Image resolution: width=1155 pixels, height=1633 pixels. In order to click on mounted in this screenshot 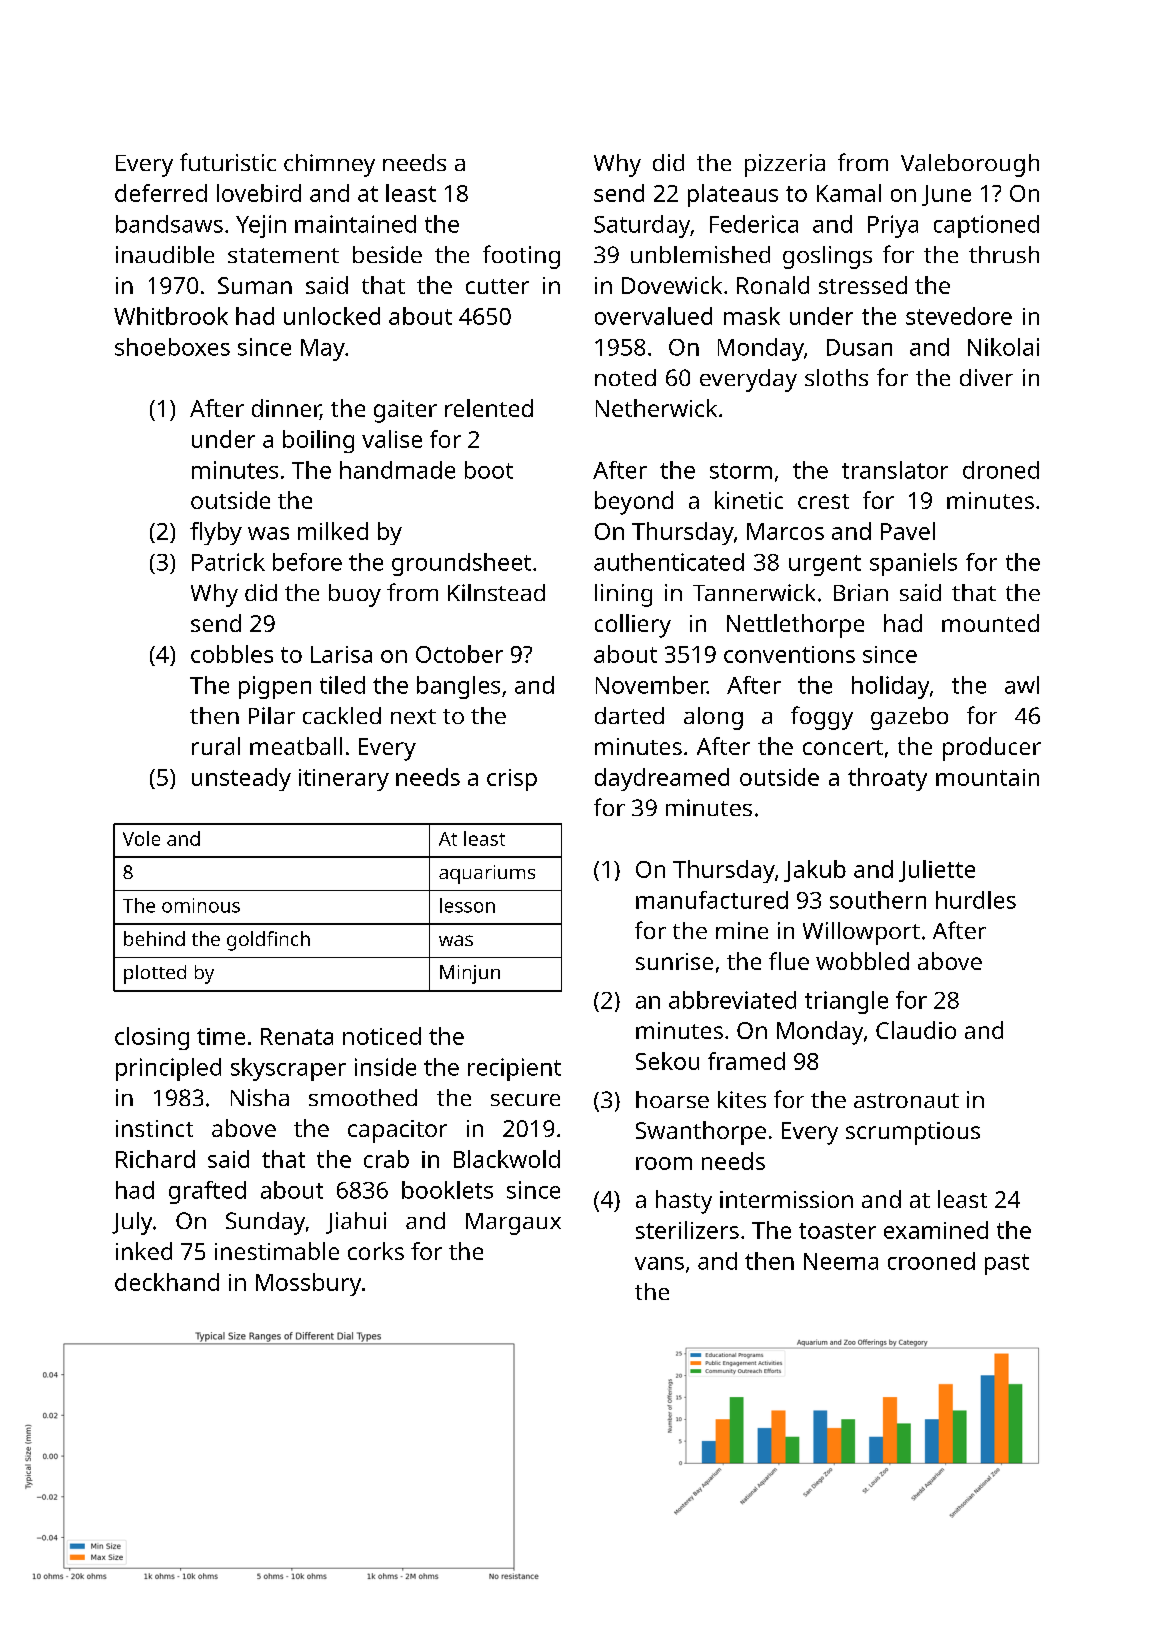, I will do `click(990, 623)`.
